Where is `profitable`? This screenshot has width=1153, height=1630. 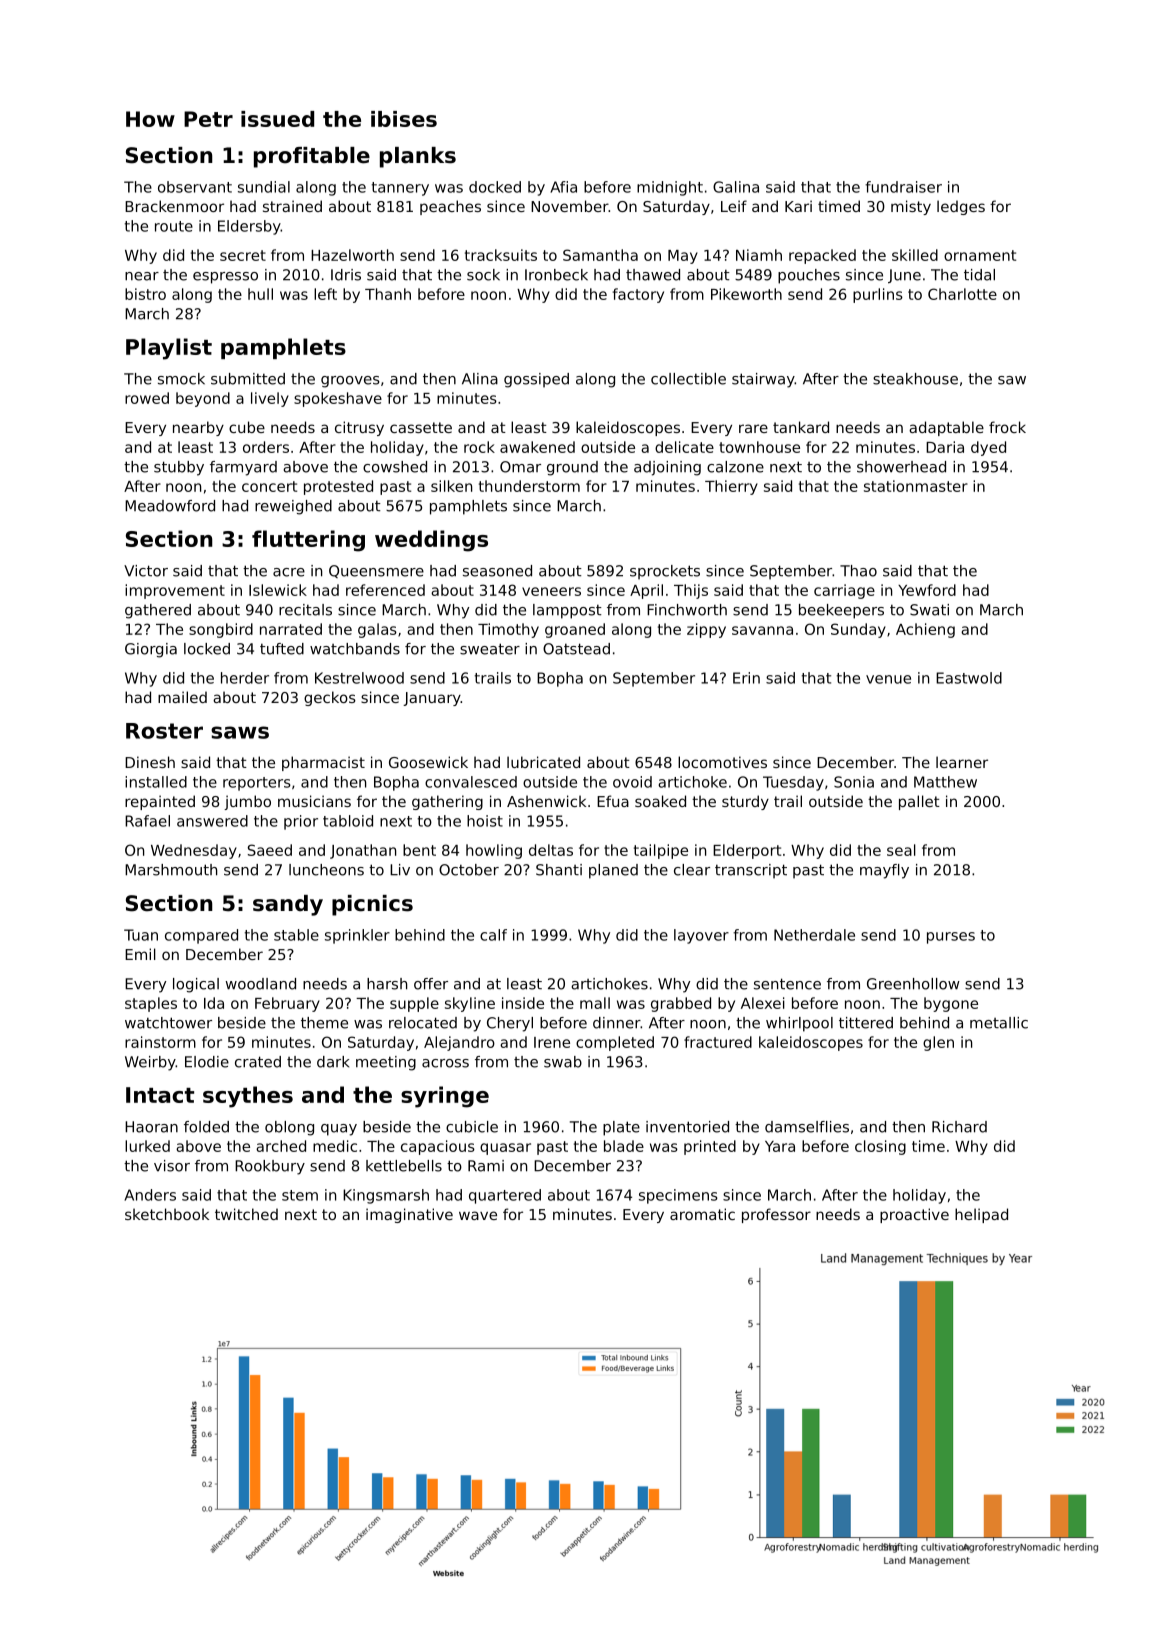 profitable is located at coordinates (312, 157).
